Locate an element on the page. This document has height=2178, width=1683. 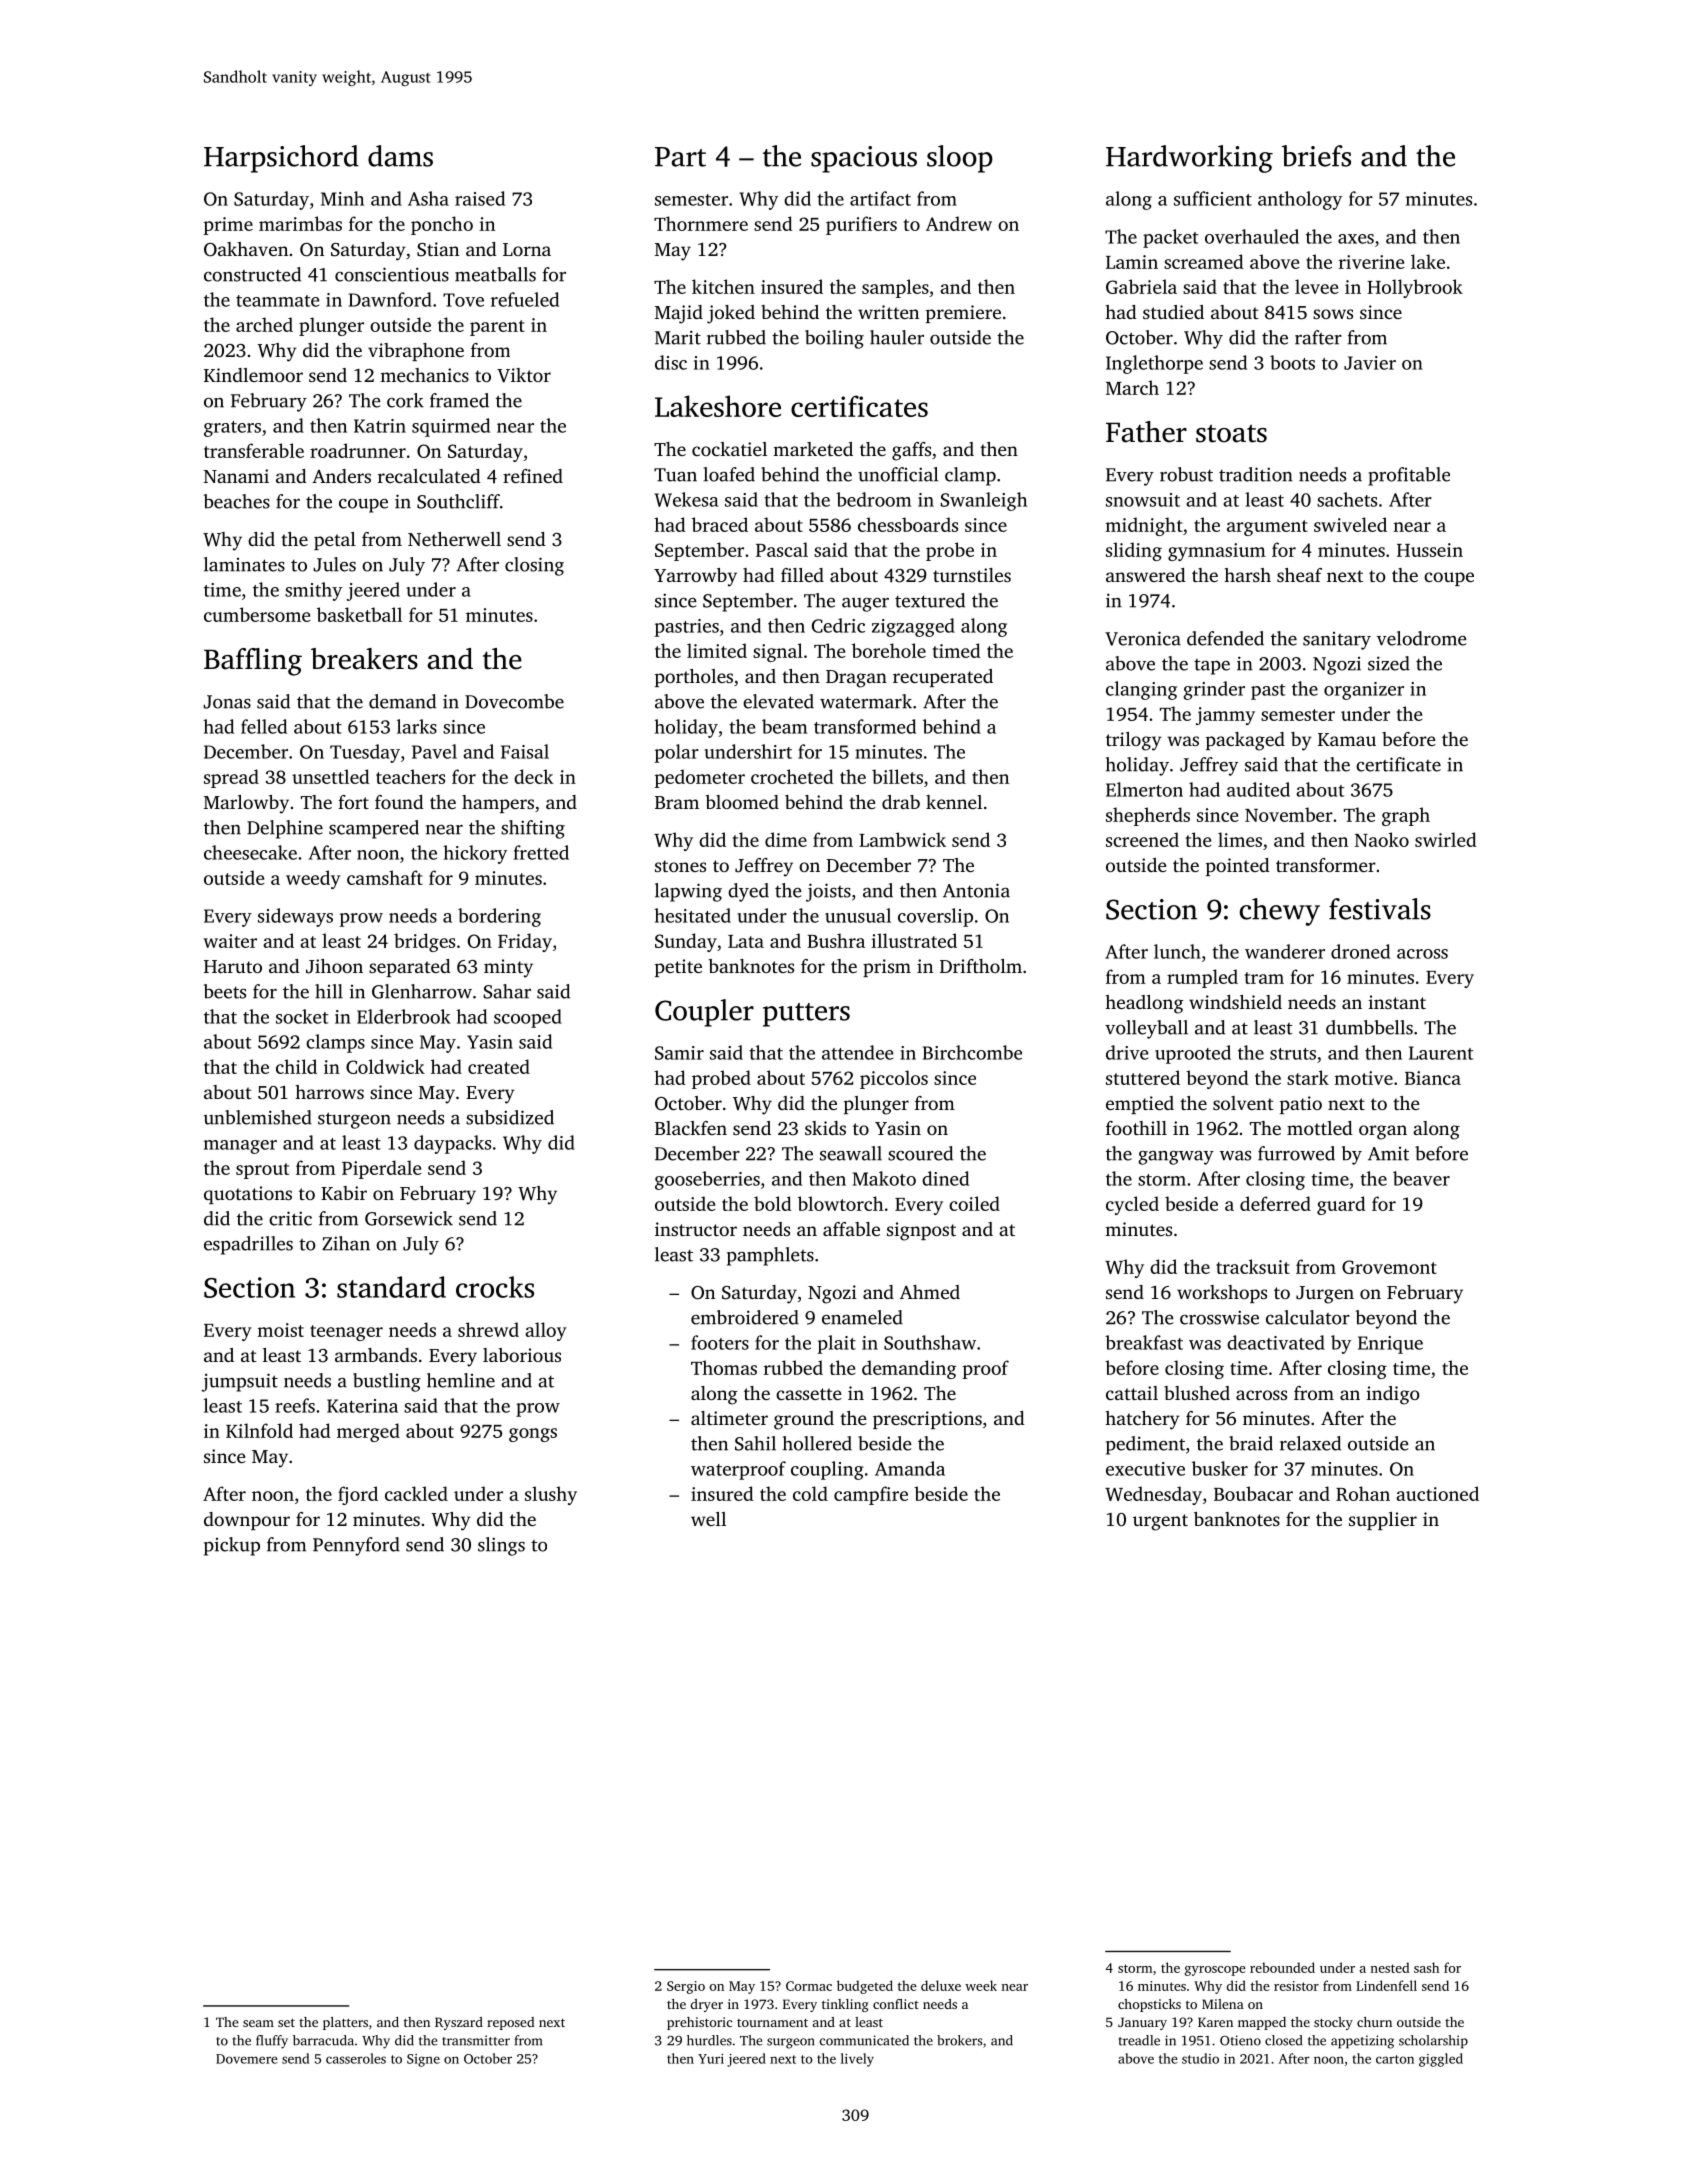
casseroles is located at coordinates (356, 2058).
